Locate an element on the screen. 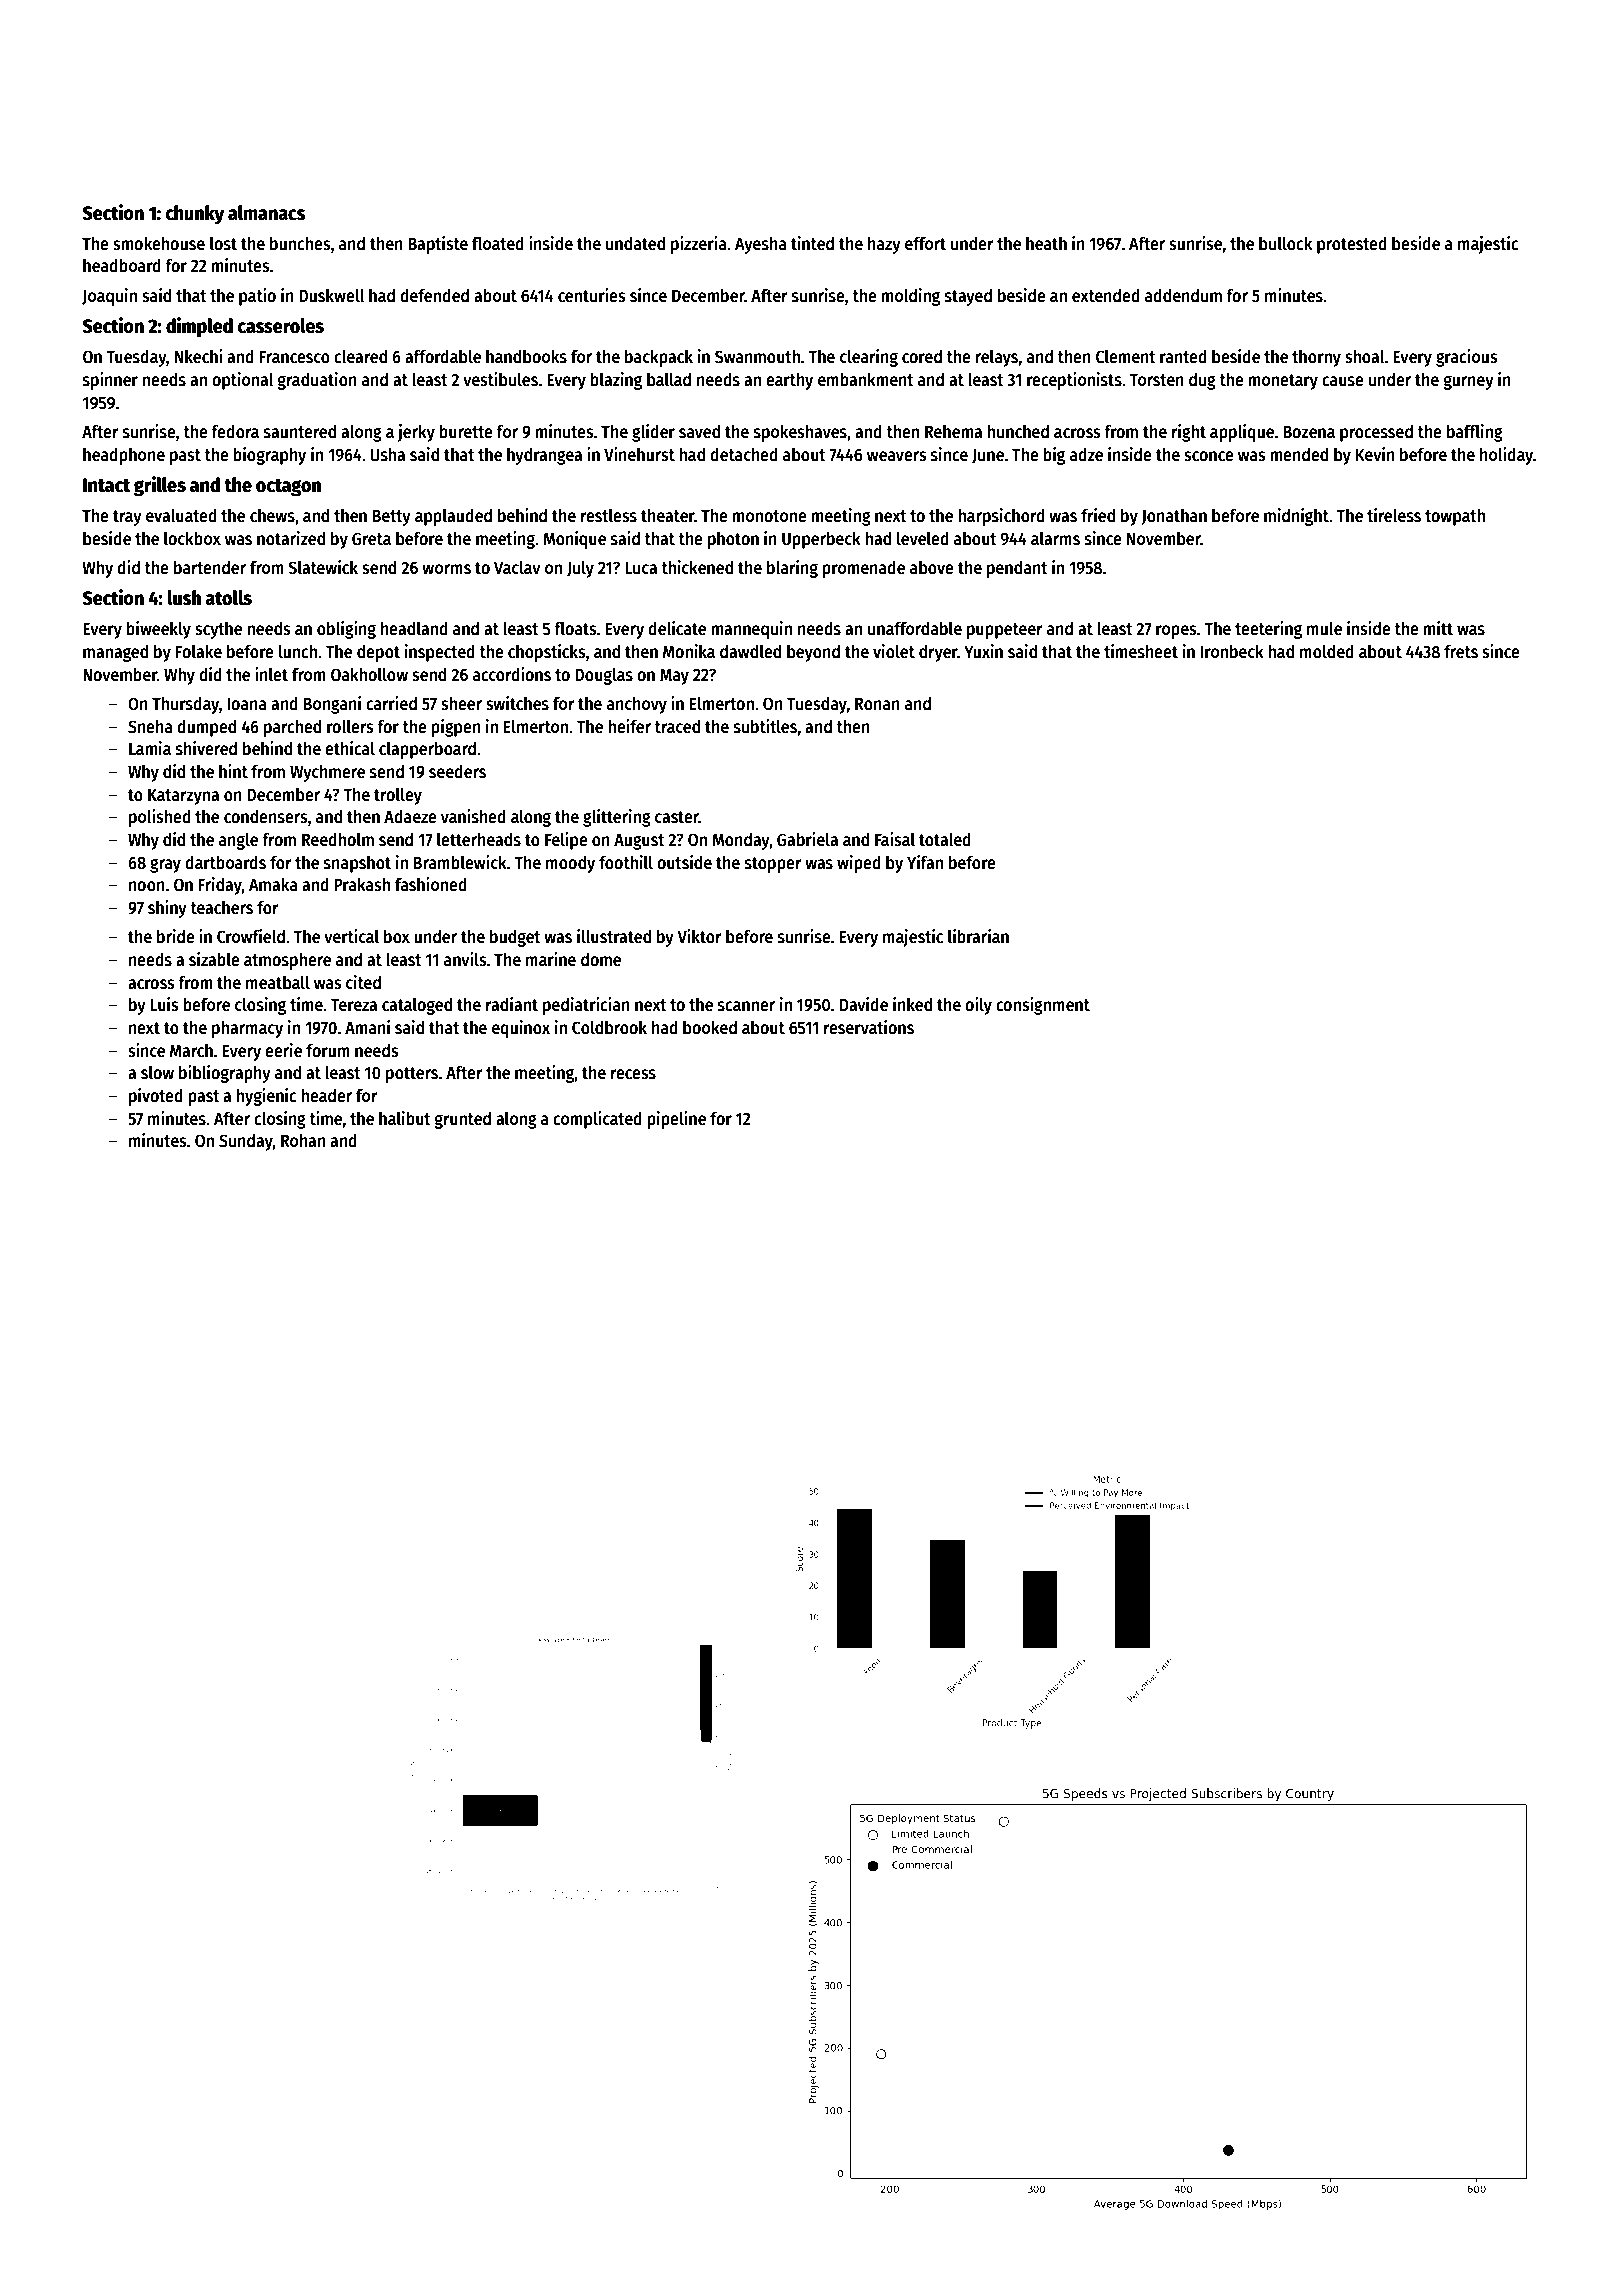  protested is located at coordinates (1352, 245).
